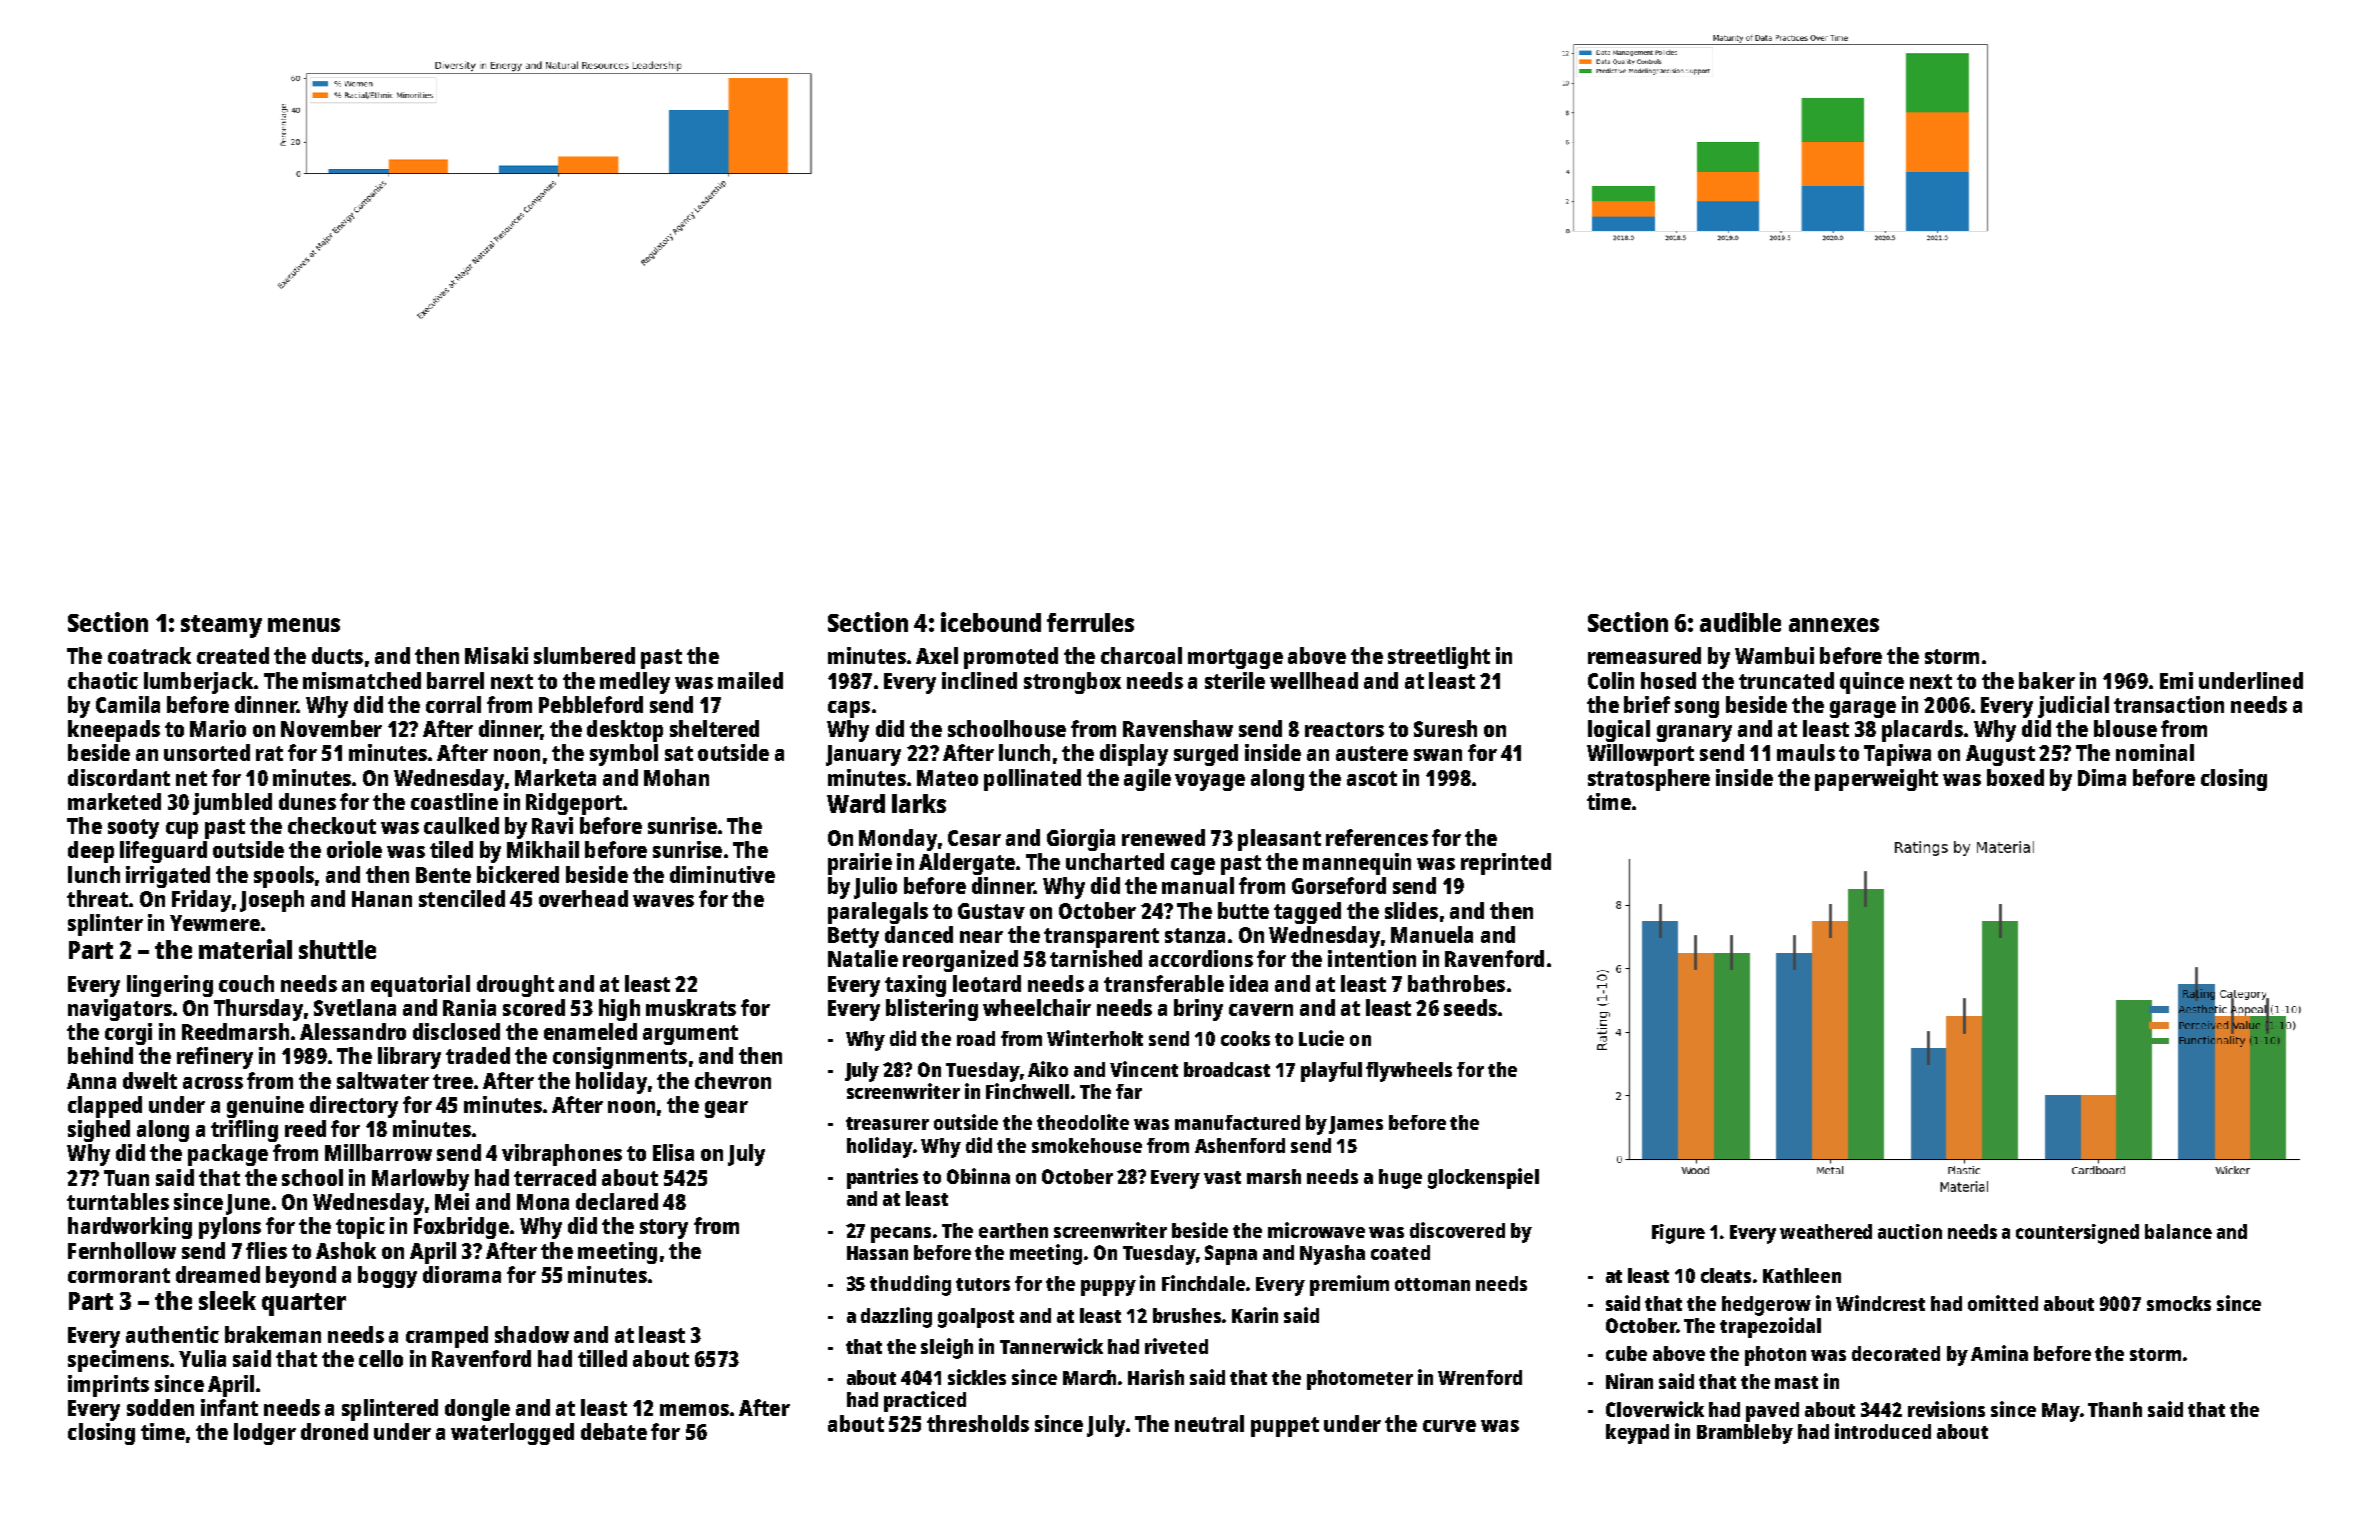  What do you see at coordinates (1740, 622) in the document?
I see `audible` at bounding box center [1740, 622].
